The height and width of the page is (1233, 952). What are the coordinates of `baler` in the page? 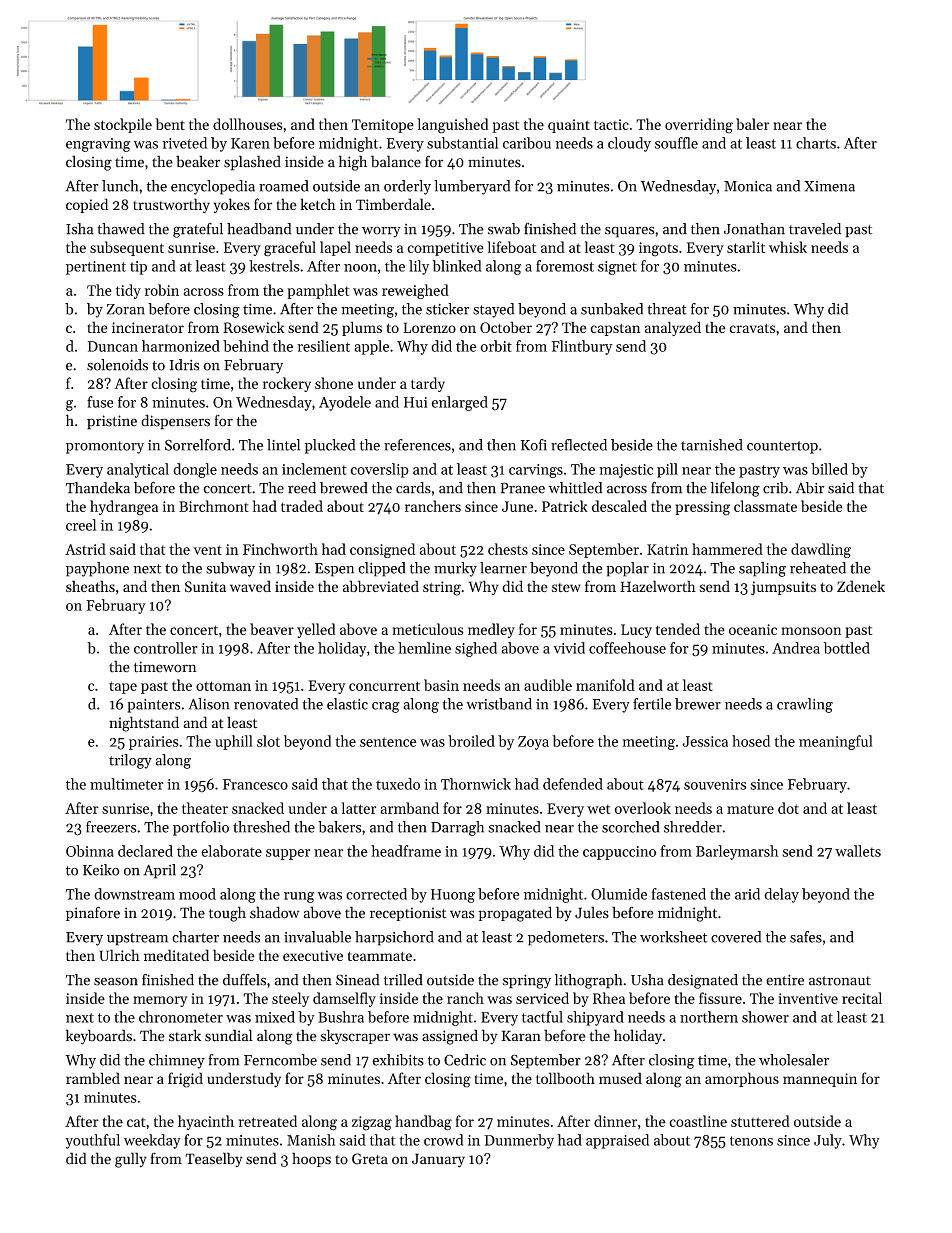 It's located at (752, 124).
